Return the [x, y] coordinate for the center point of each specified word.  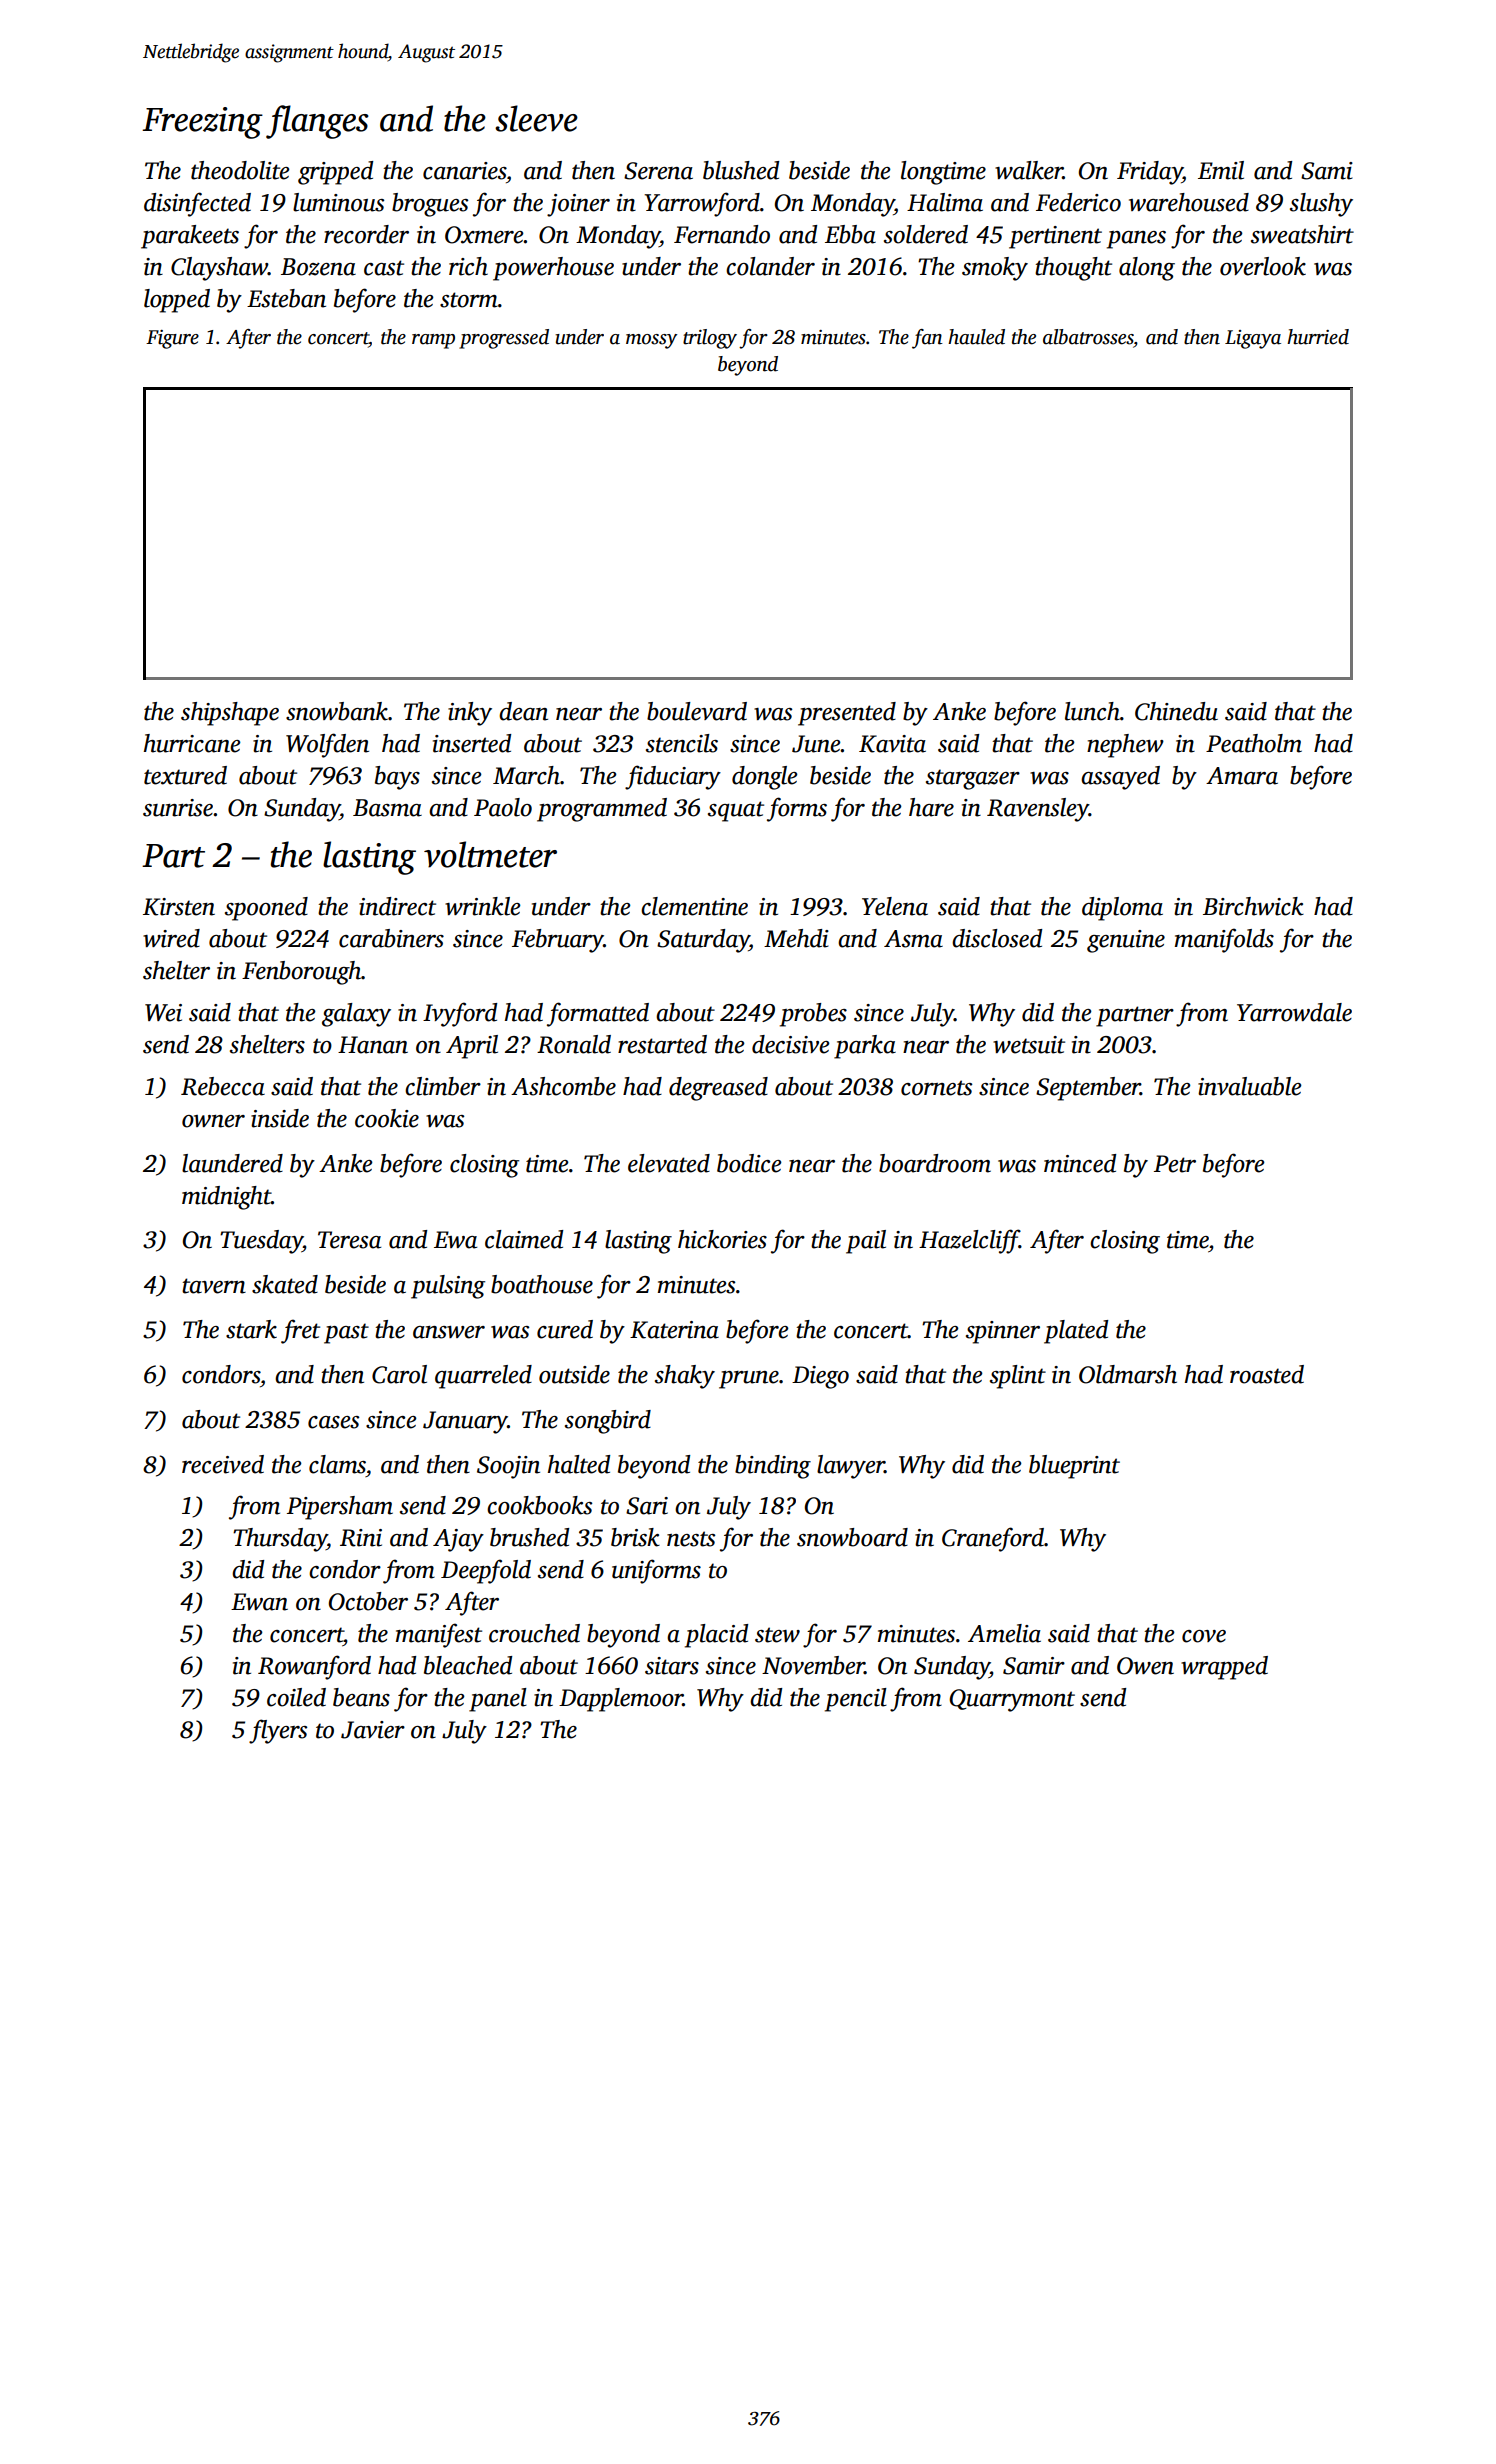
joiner [578, 205]
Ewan [259, 1602]
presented [847, 714]
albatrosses [1088, 337]
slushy [1321, 205]
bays [397, 778]
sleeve [536, 118]
